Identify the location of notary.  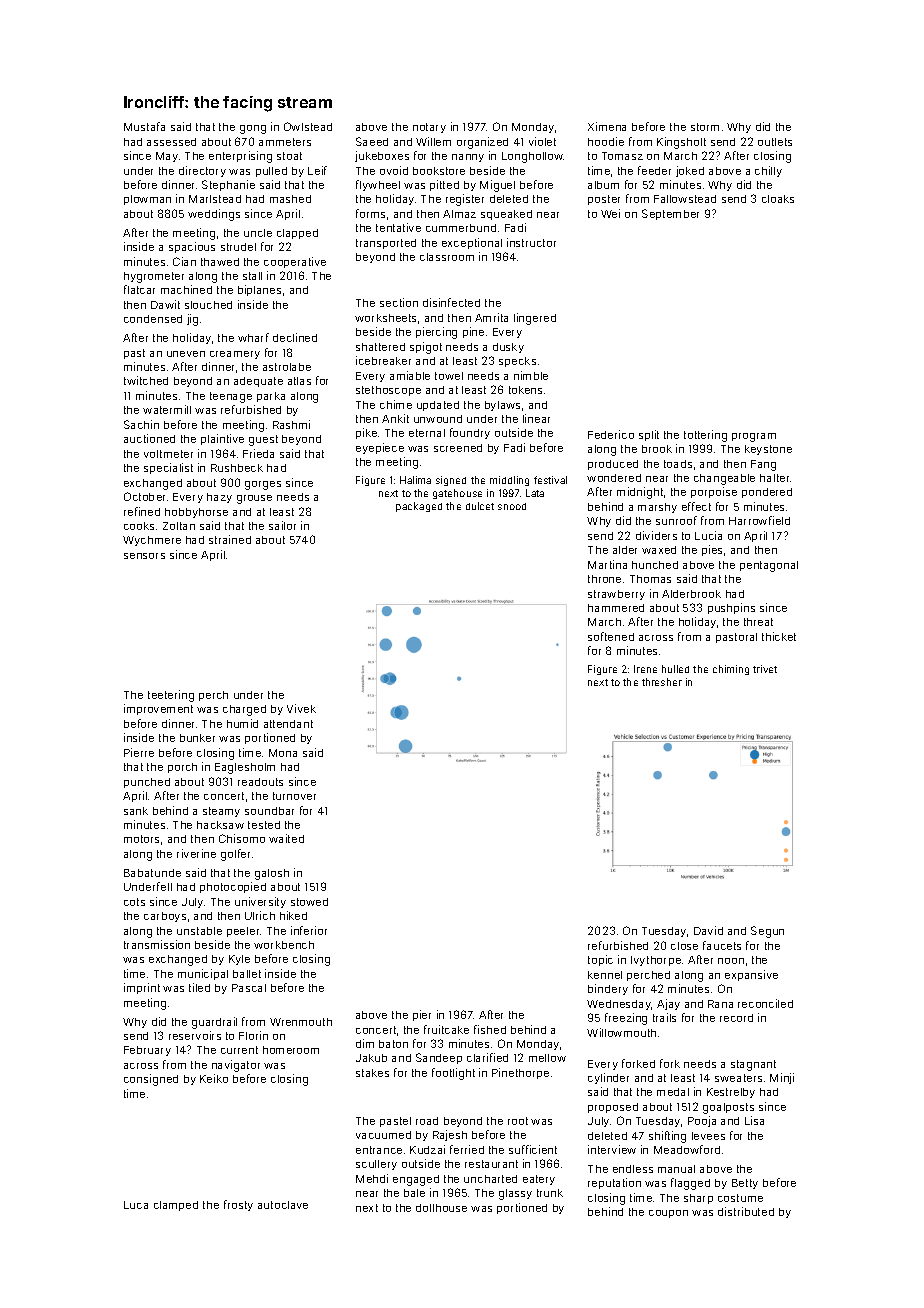
(429, 128).
